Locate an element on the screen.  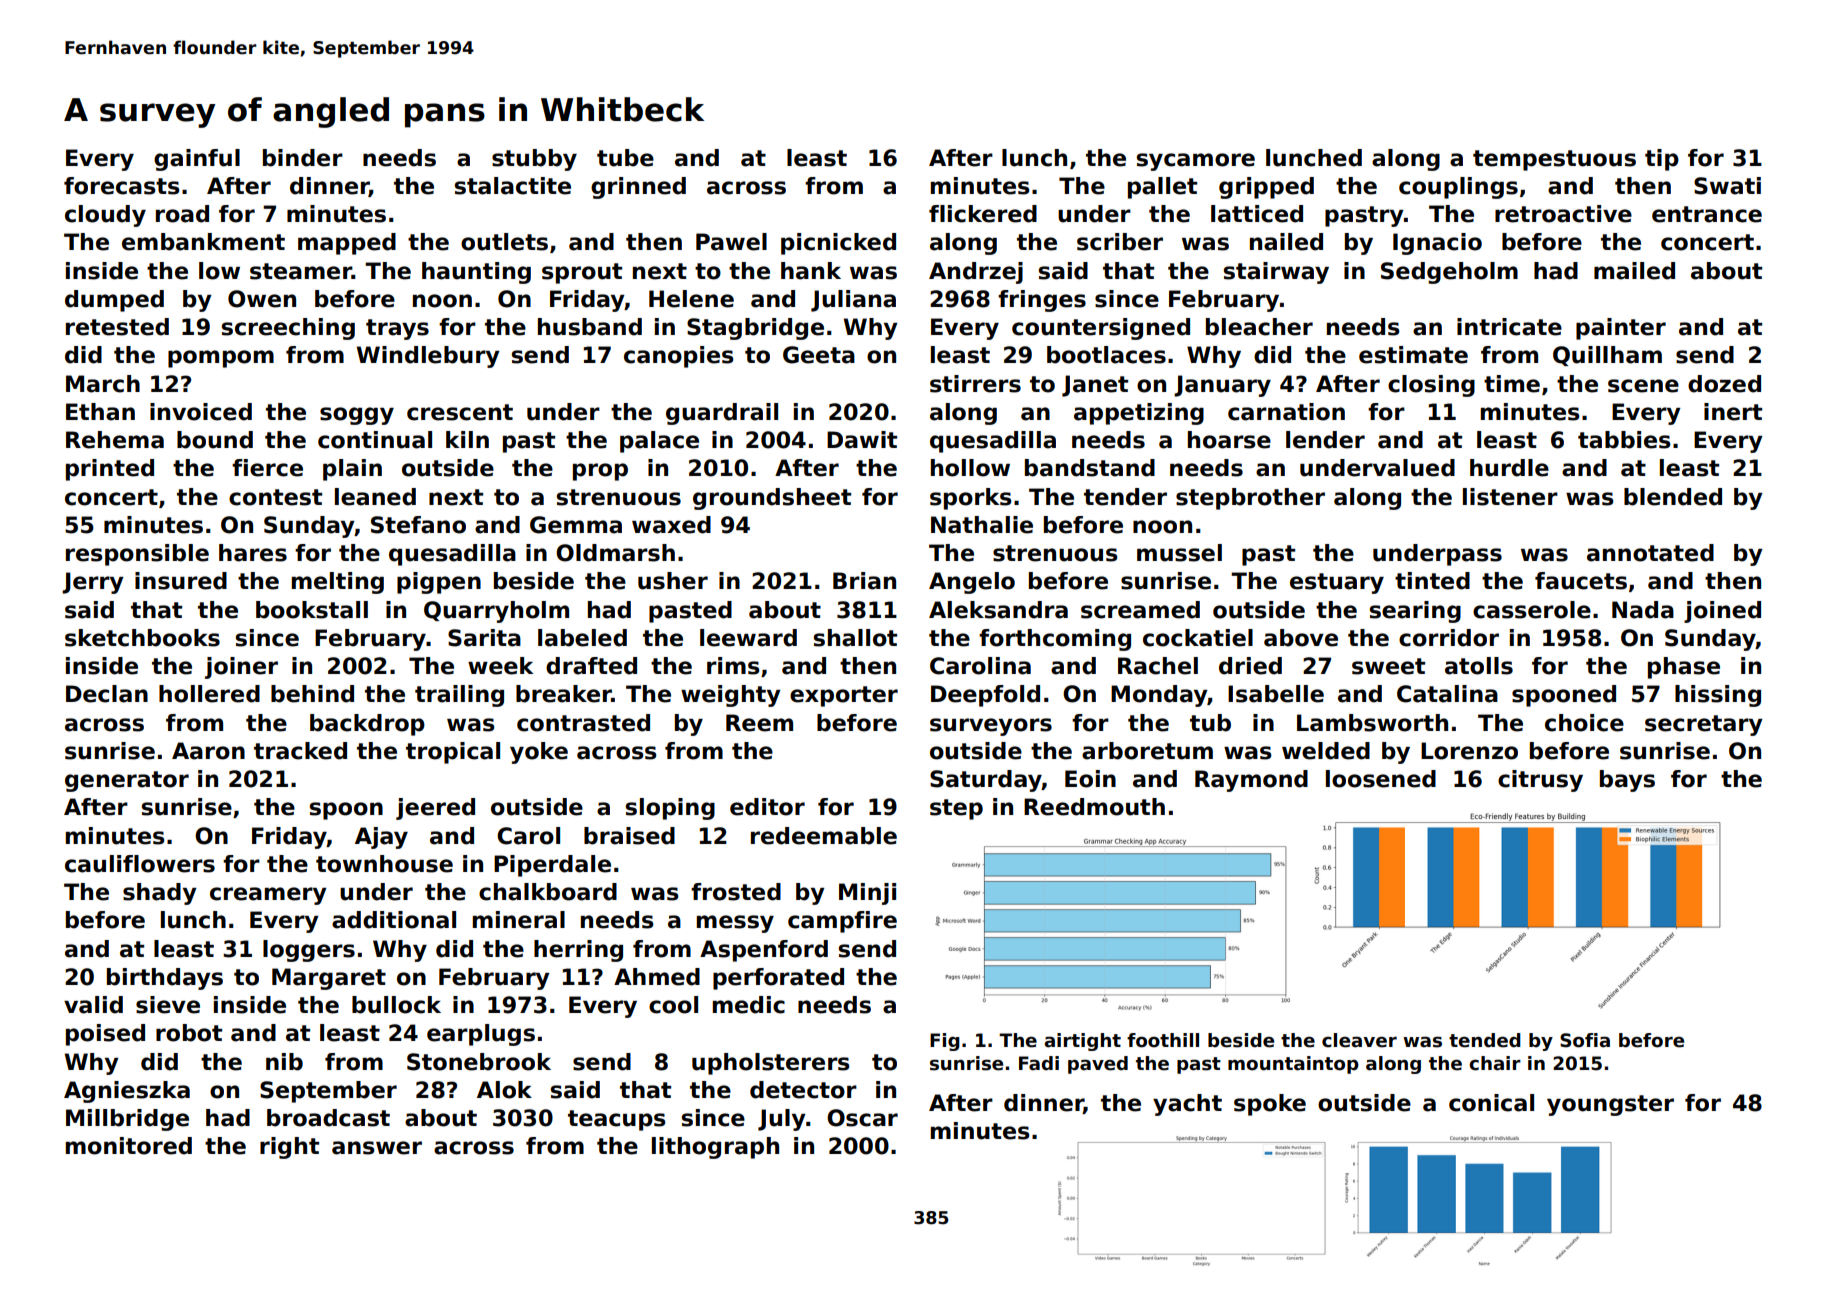
blended is located at coordinates (1673, 497).
